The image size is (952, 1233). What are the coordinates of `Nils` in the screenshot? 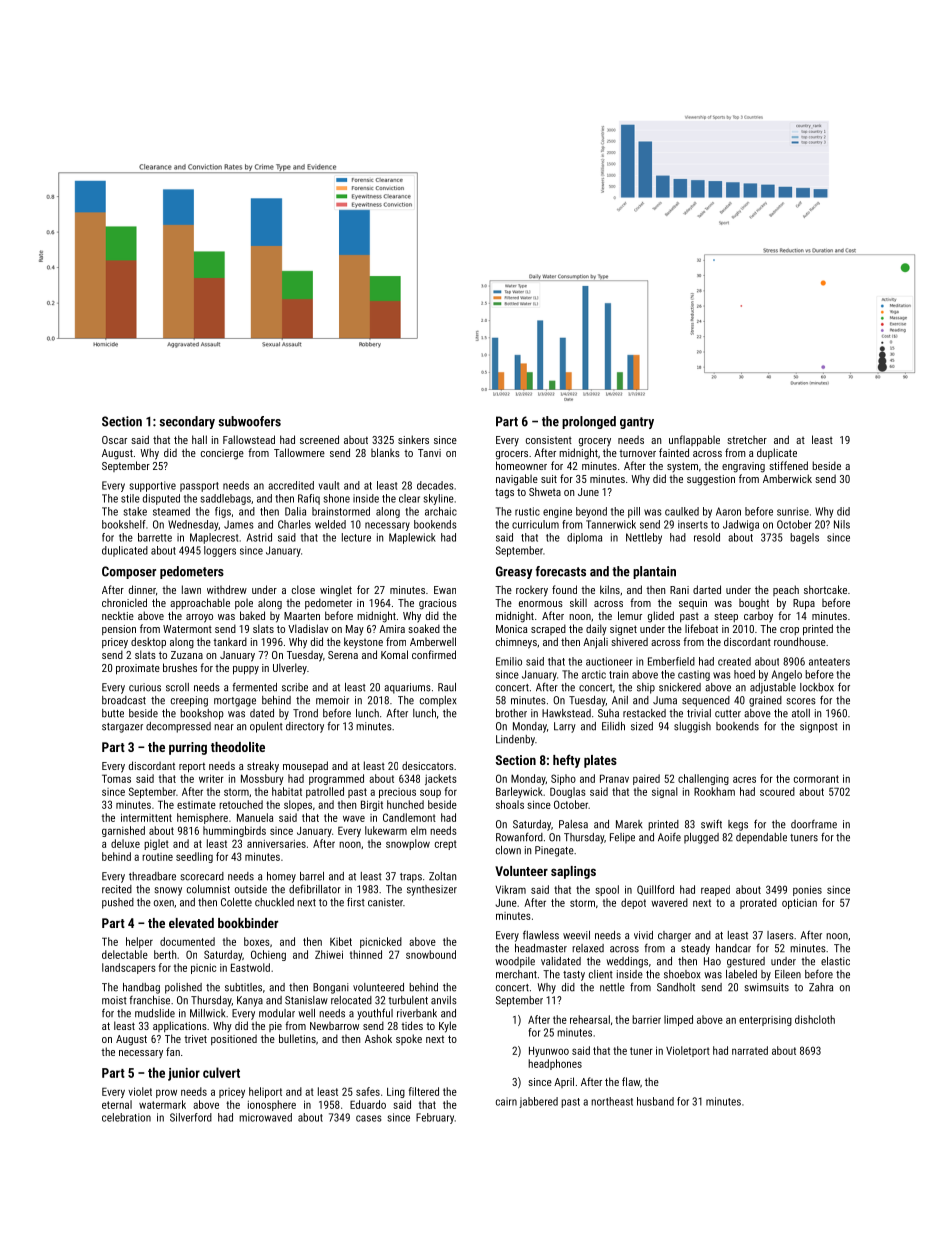 It's located at (842, 524).
